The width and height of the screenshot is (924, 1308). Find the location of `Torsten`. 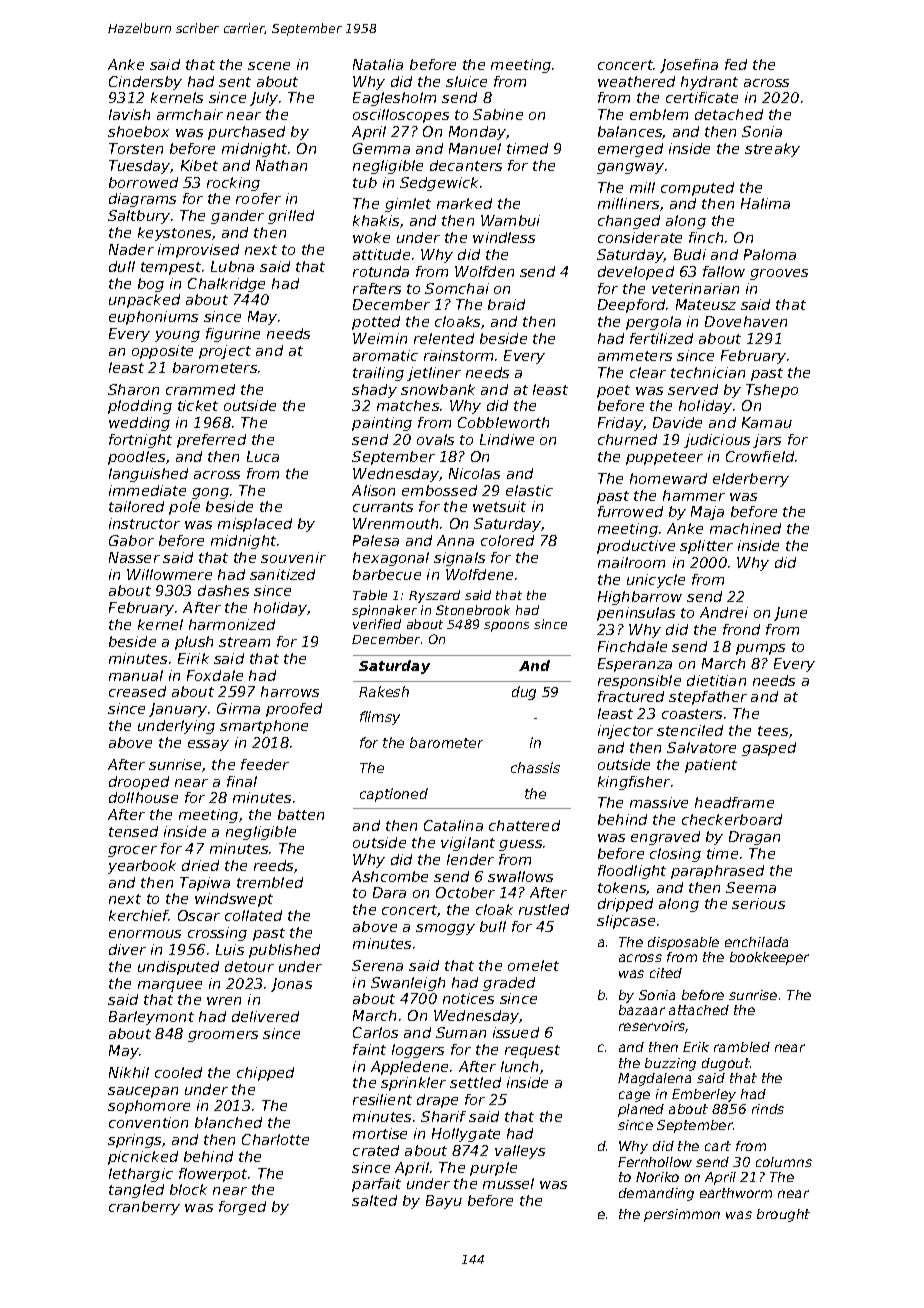

Torsten is located at coordinates (136, 148).
